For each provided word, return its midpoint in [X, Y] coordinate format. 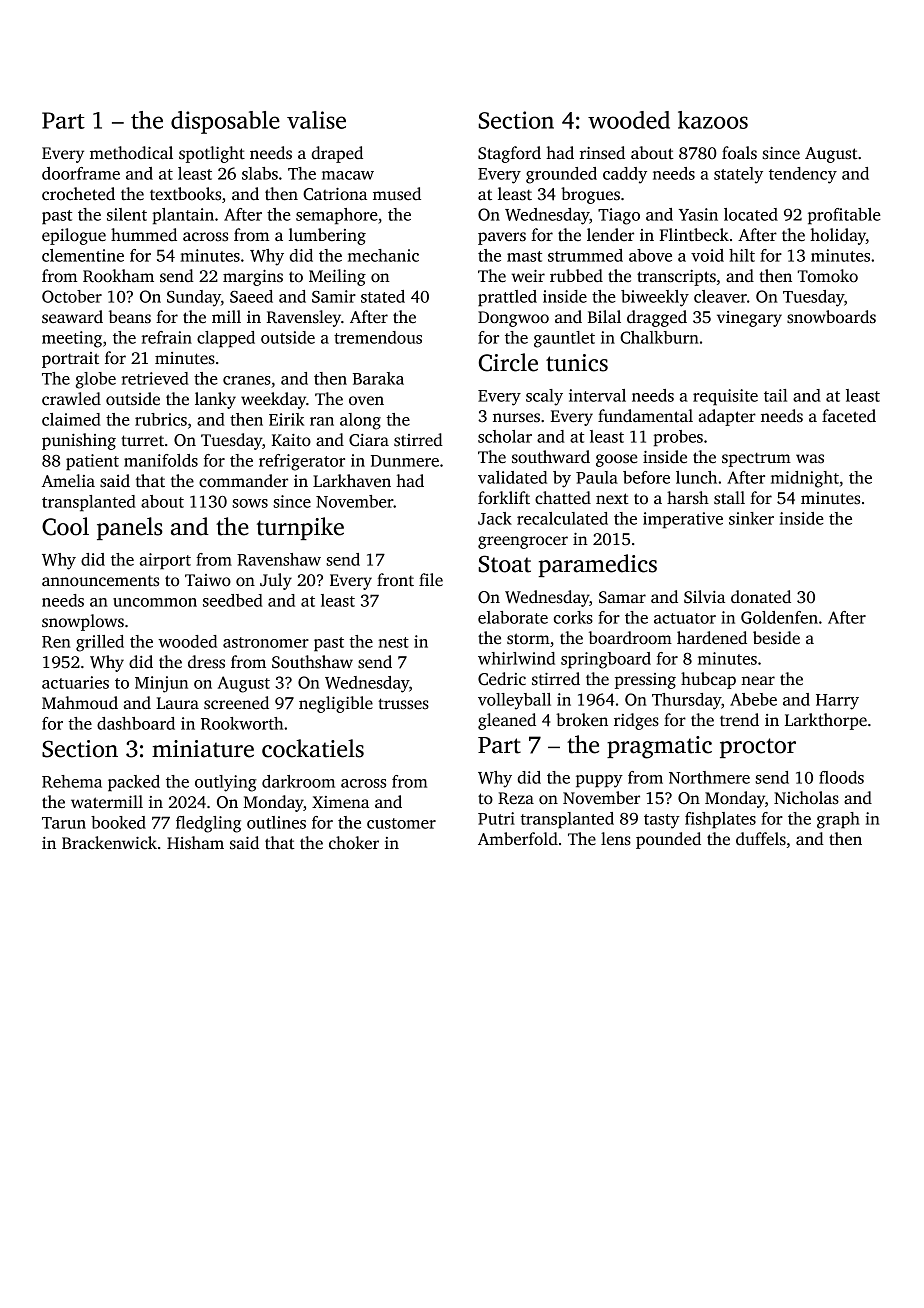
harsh [688, 498]
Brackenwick [109, 843]
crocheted [78, 194]
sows [250, 503]
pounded [668, 840]
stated [383, 296]
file [431, 580]
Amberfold [518, 839]
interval [597, 395]
